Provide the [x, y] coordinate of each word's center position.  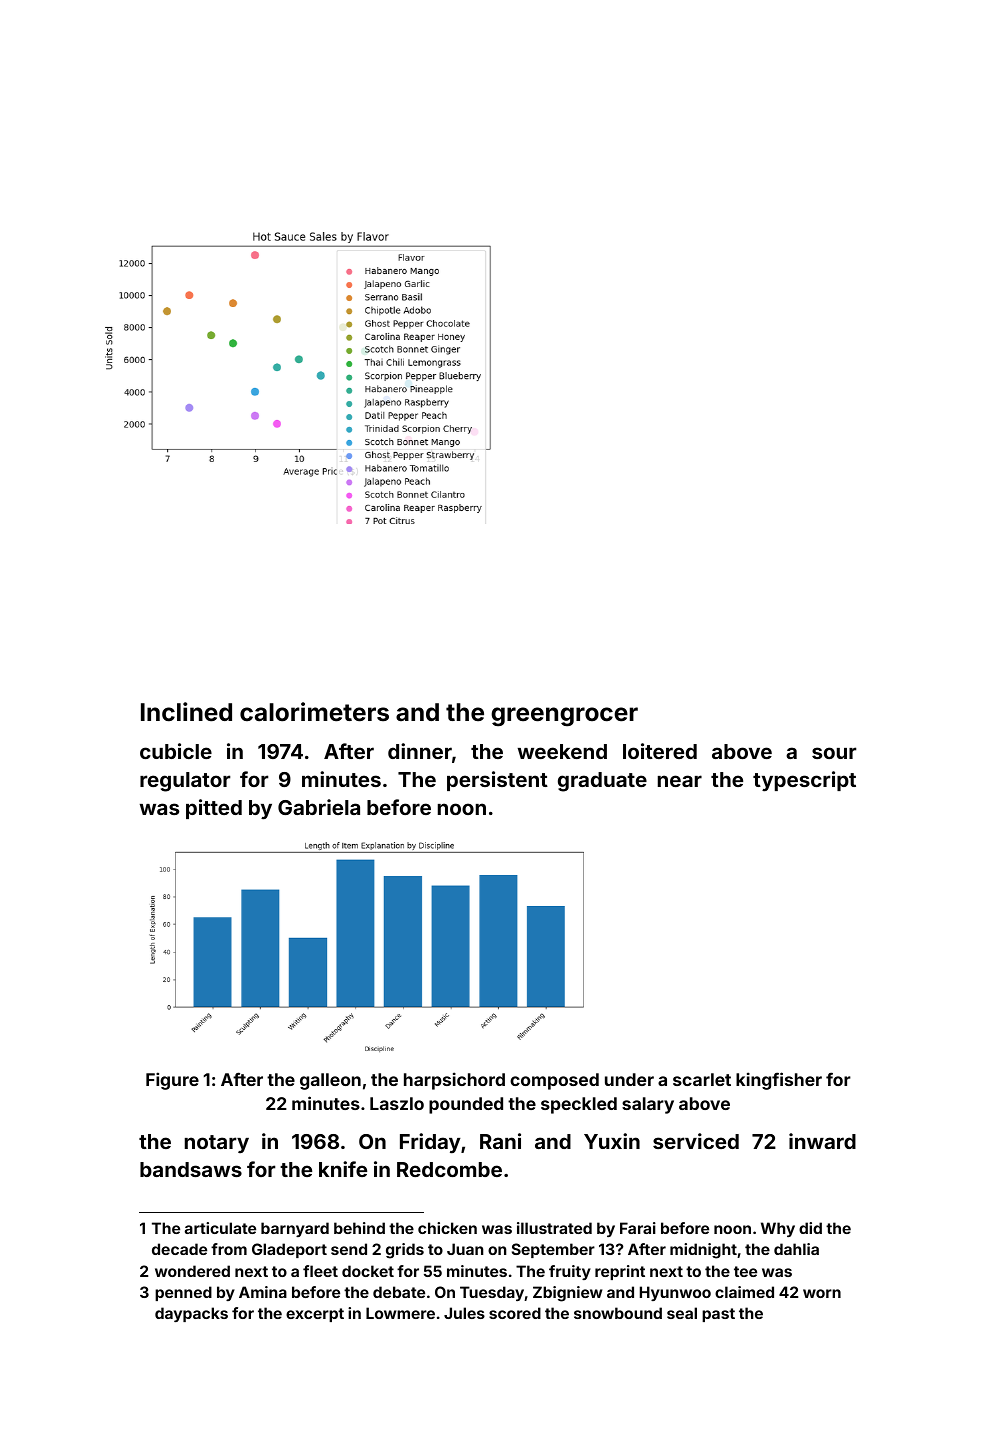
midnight [703, 1251]
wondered [192, 1271]
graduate [602, 782]
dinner [420, 751]
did [810, 1228]
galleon [330, 1081]
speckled [579, 1105]
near [680, 781]
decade [179, 1249]
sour [834, 753]
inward [822, 1141]
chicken [447, 1228]
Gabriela [319, 807]
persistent [497, 781]
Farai [638, 1228]
